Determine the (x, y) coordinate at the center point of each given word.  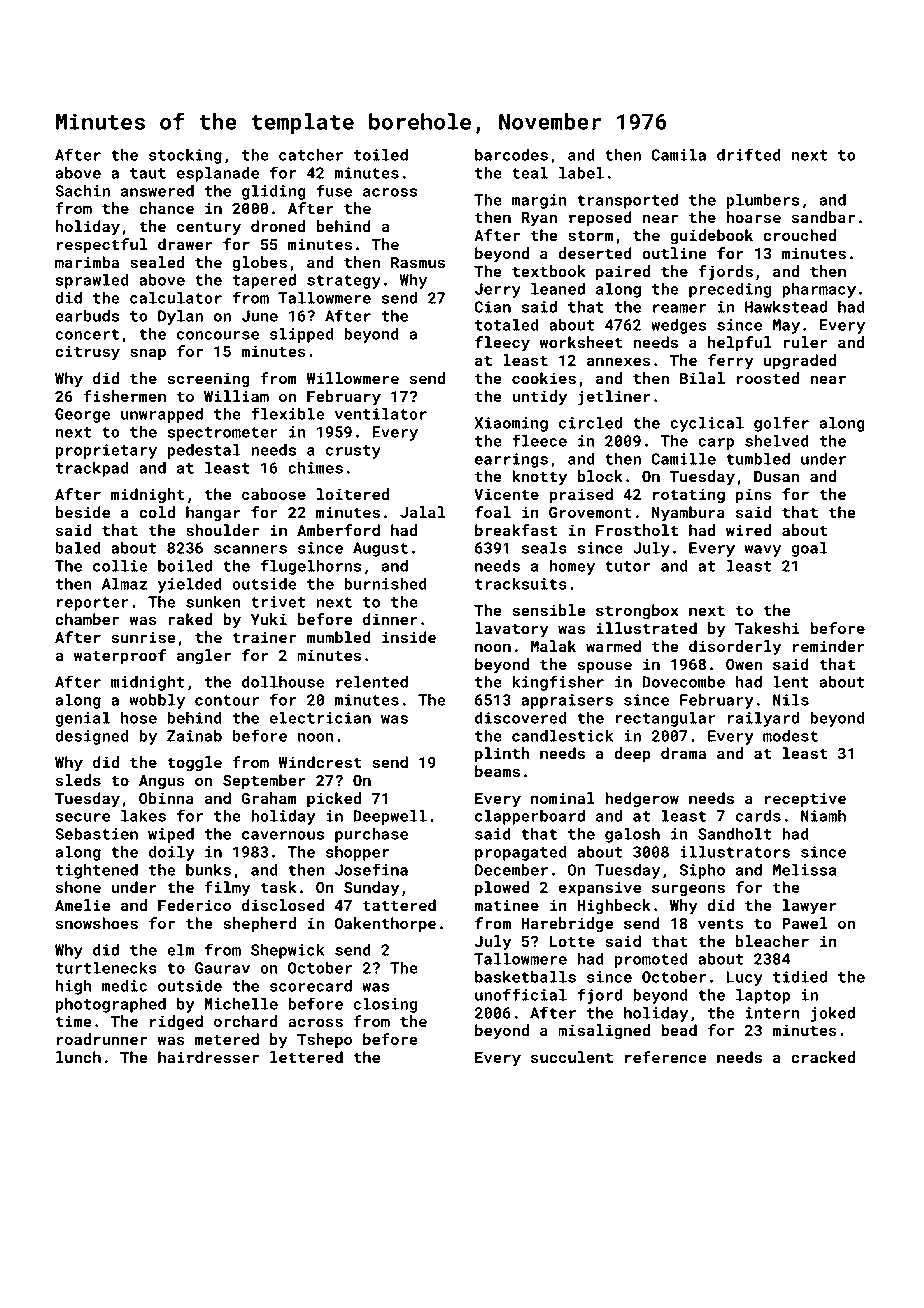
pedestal (204, 451)
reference (666, 1057)
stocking (185, 156)
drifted (749, 154)
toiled (381, 155)
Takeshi (767, 628)
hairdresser (208, 1057)
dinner (390, 619)
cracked (823, 1057)
